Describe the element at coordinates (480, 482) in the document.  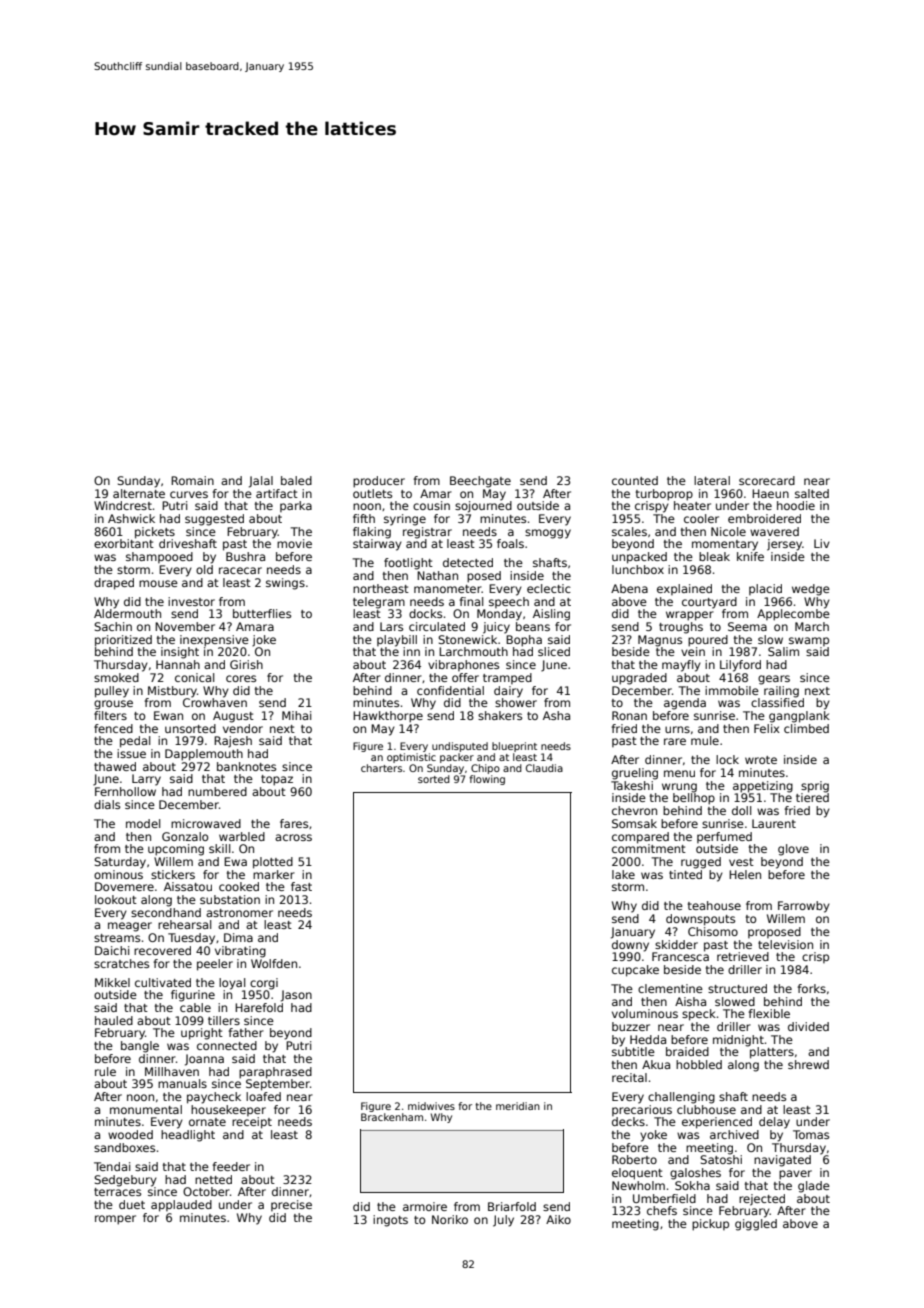
I see `Beechgate` at that location.
